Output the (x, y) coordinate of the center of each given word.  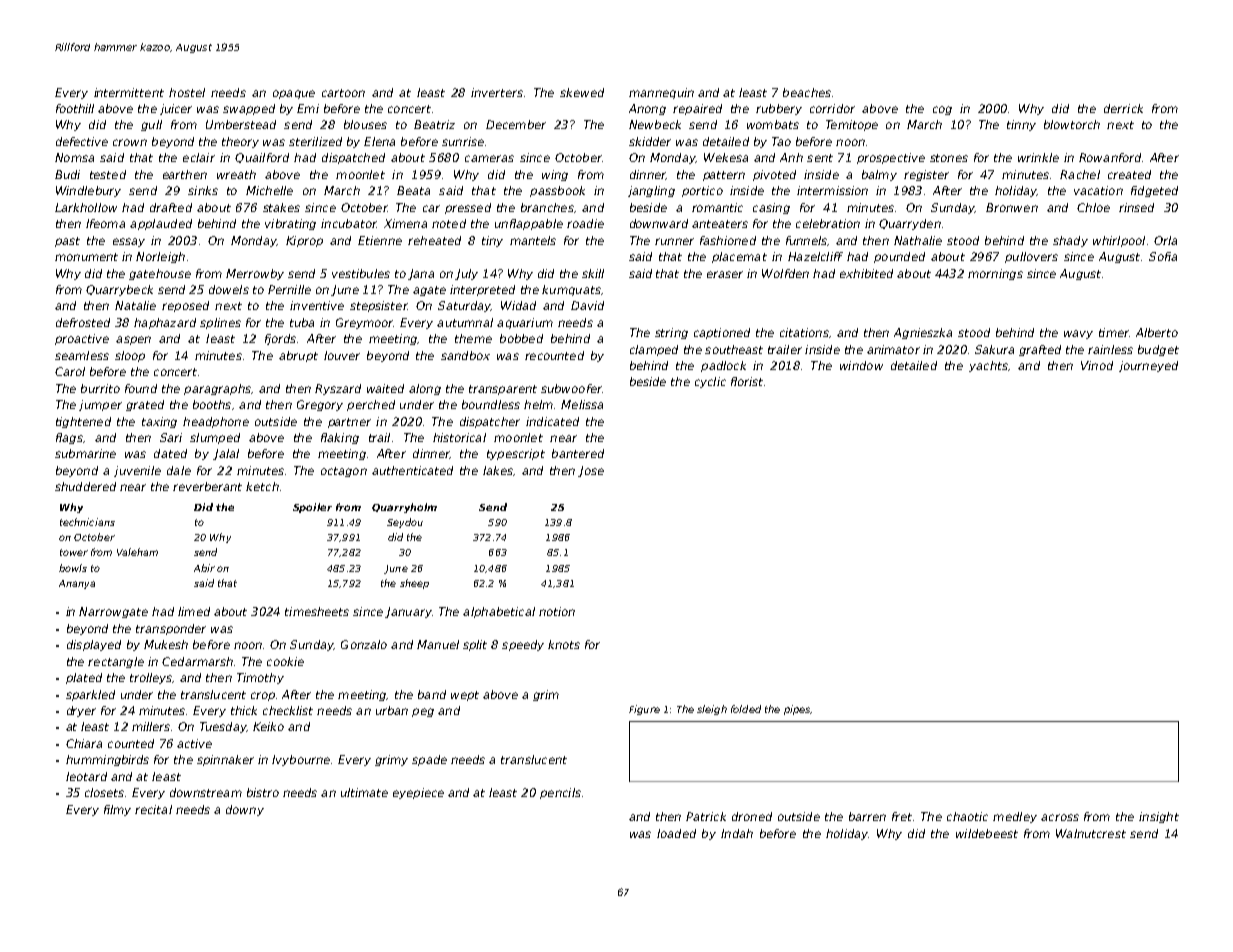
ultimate (364, 792)
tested (108, 174)
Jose (591, 471)
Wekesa (726, 157)
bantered (578, 453)
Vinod (1097, 365)
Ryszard (338, 389)
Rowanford (1110, 157)
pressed (468, 208)
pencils (560, 793)
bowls (73, 568)
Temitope (852, 125)
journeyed (1148, 366)
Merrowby (255, 274)
